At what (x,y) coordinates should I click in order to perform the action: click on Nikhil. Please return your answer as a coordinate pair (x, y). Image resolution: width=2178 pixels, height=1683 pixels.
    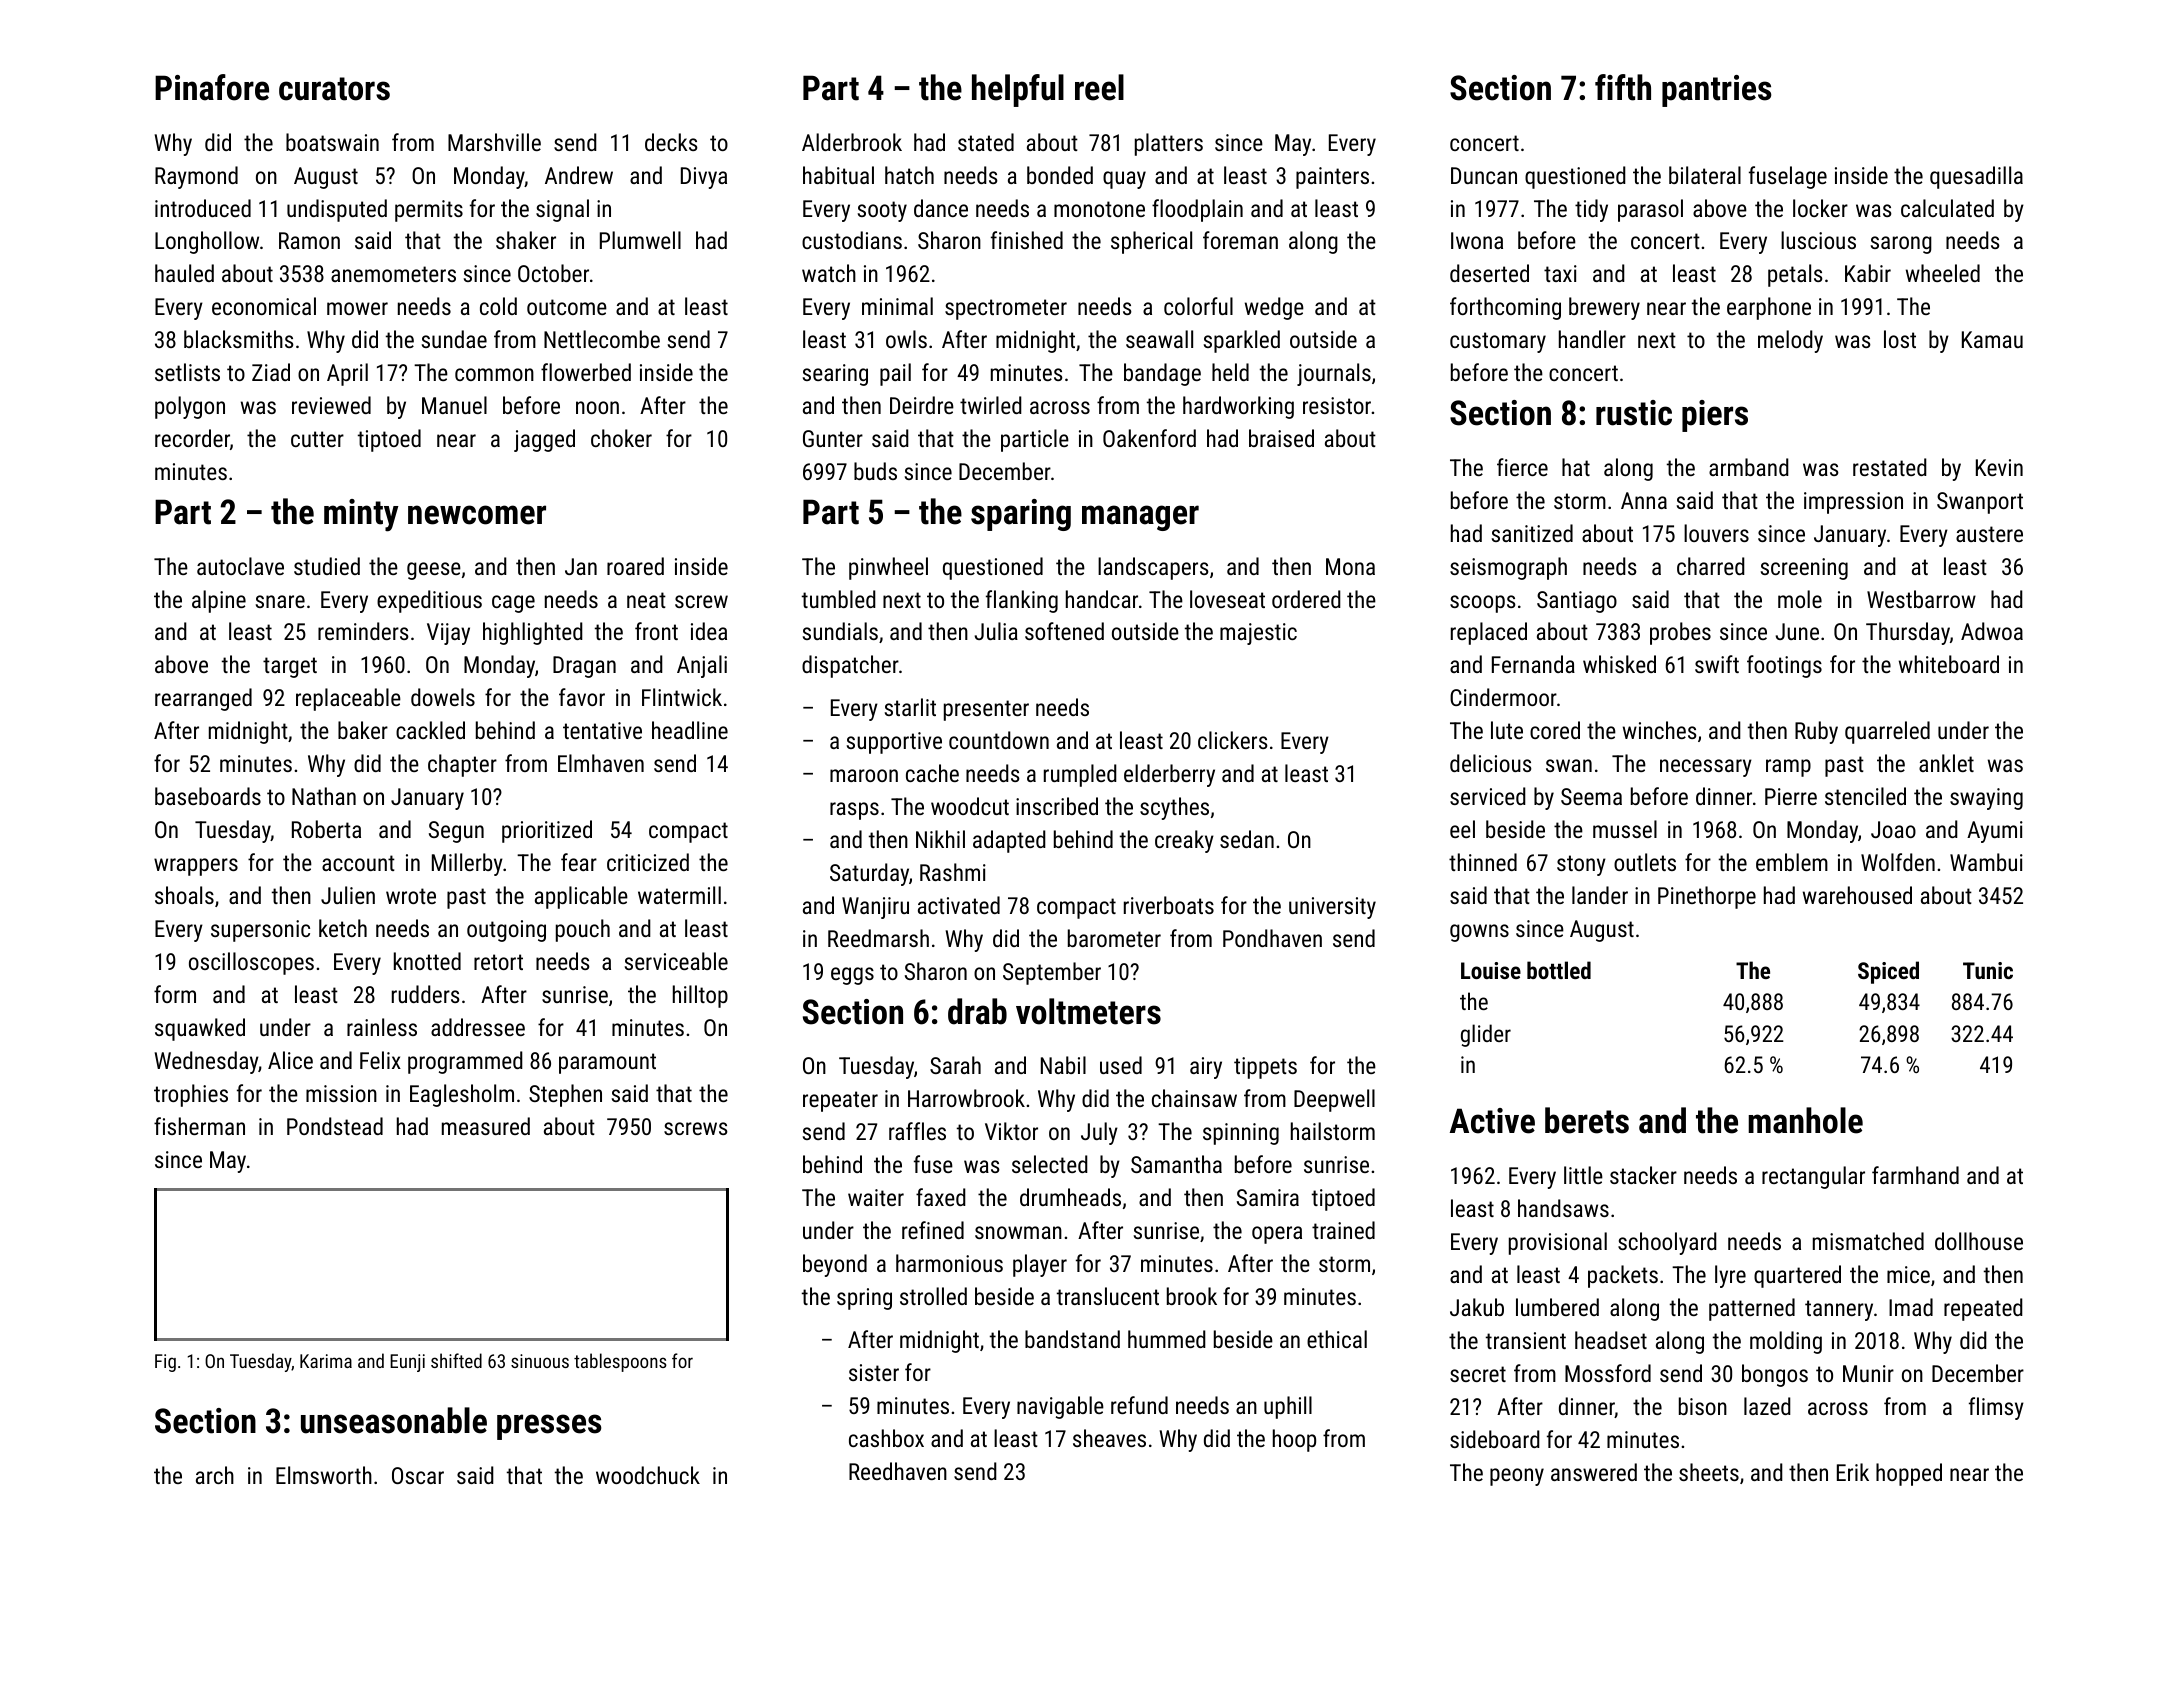
    Looking at the image, I should click on (940, 839).
